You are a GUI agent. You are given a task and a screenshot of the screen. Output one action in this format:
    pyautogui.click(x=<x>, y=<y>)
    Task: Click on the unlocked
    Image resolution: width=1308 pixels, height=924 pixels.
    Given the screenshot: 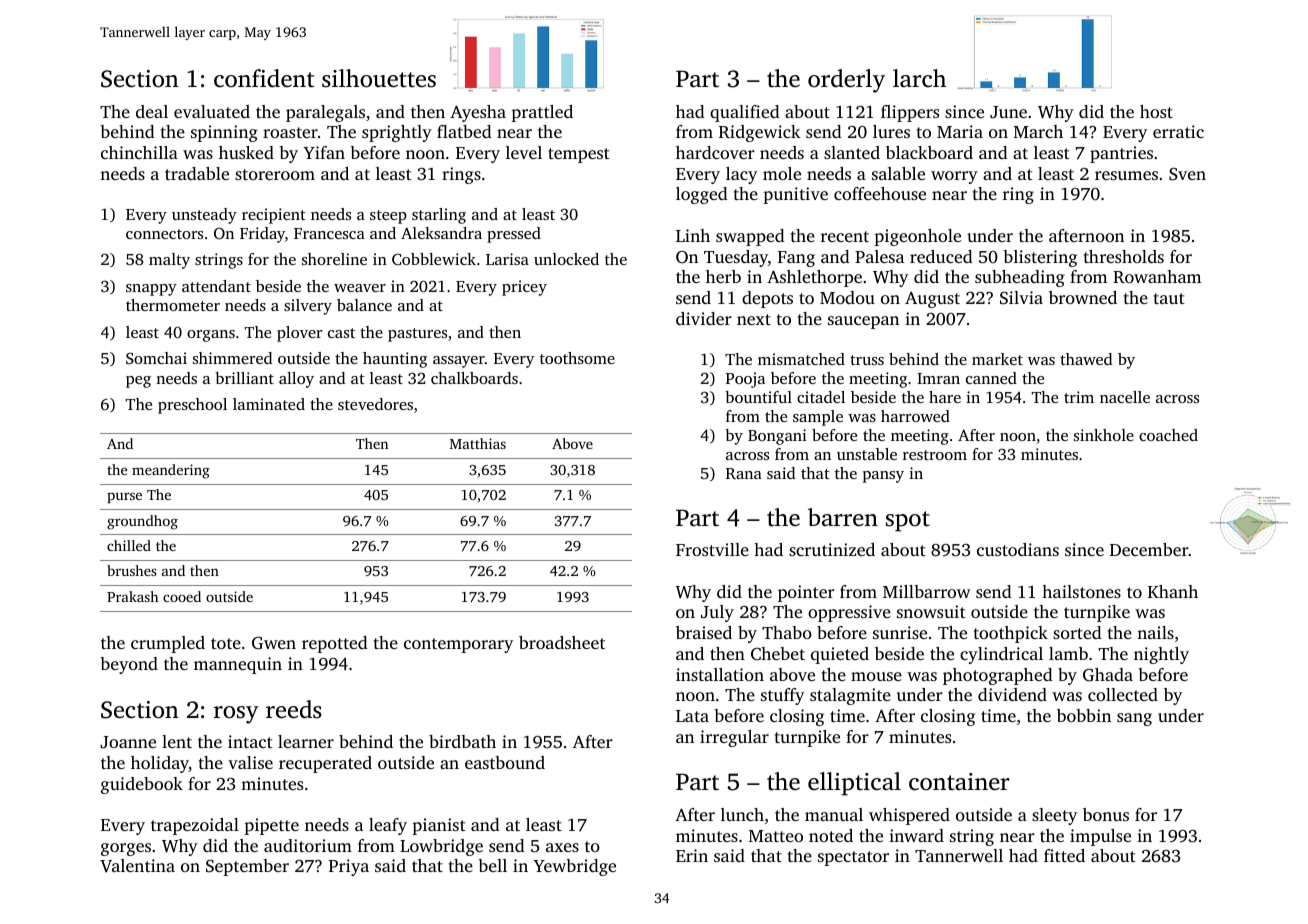 What is the action you would take?
    pyautogui.click(x=566, y=259)
